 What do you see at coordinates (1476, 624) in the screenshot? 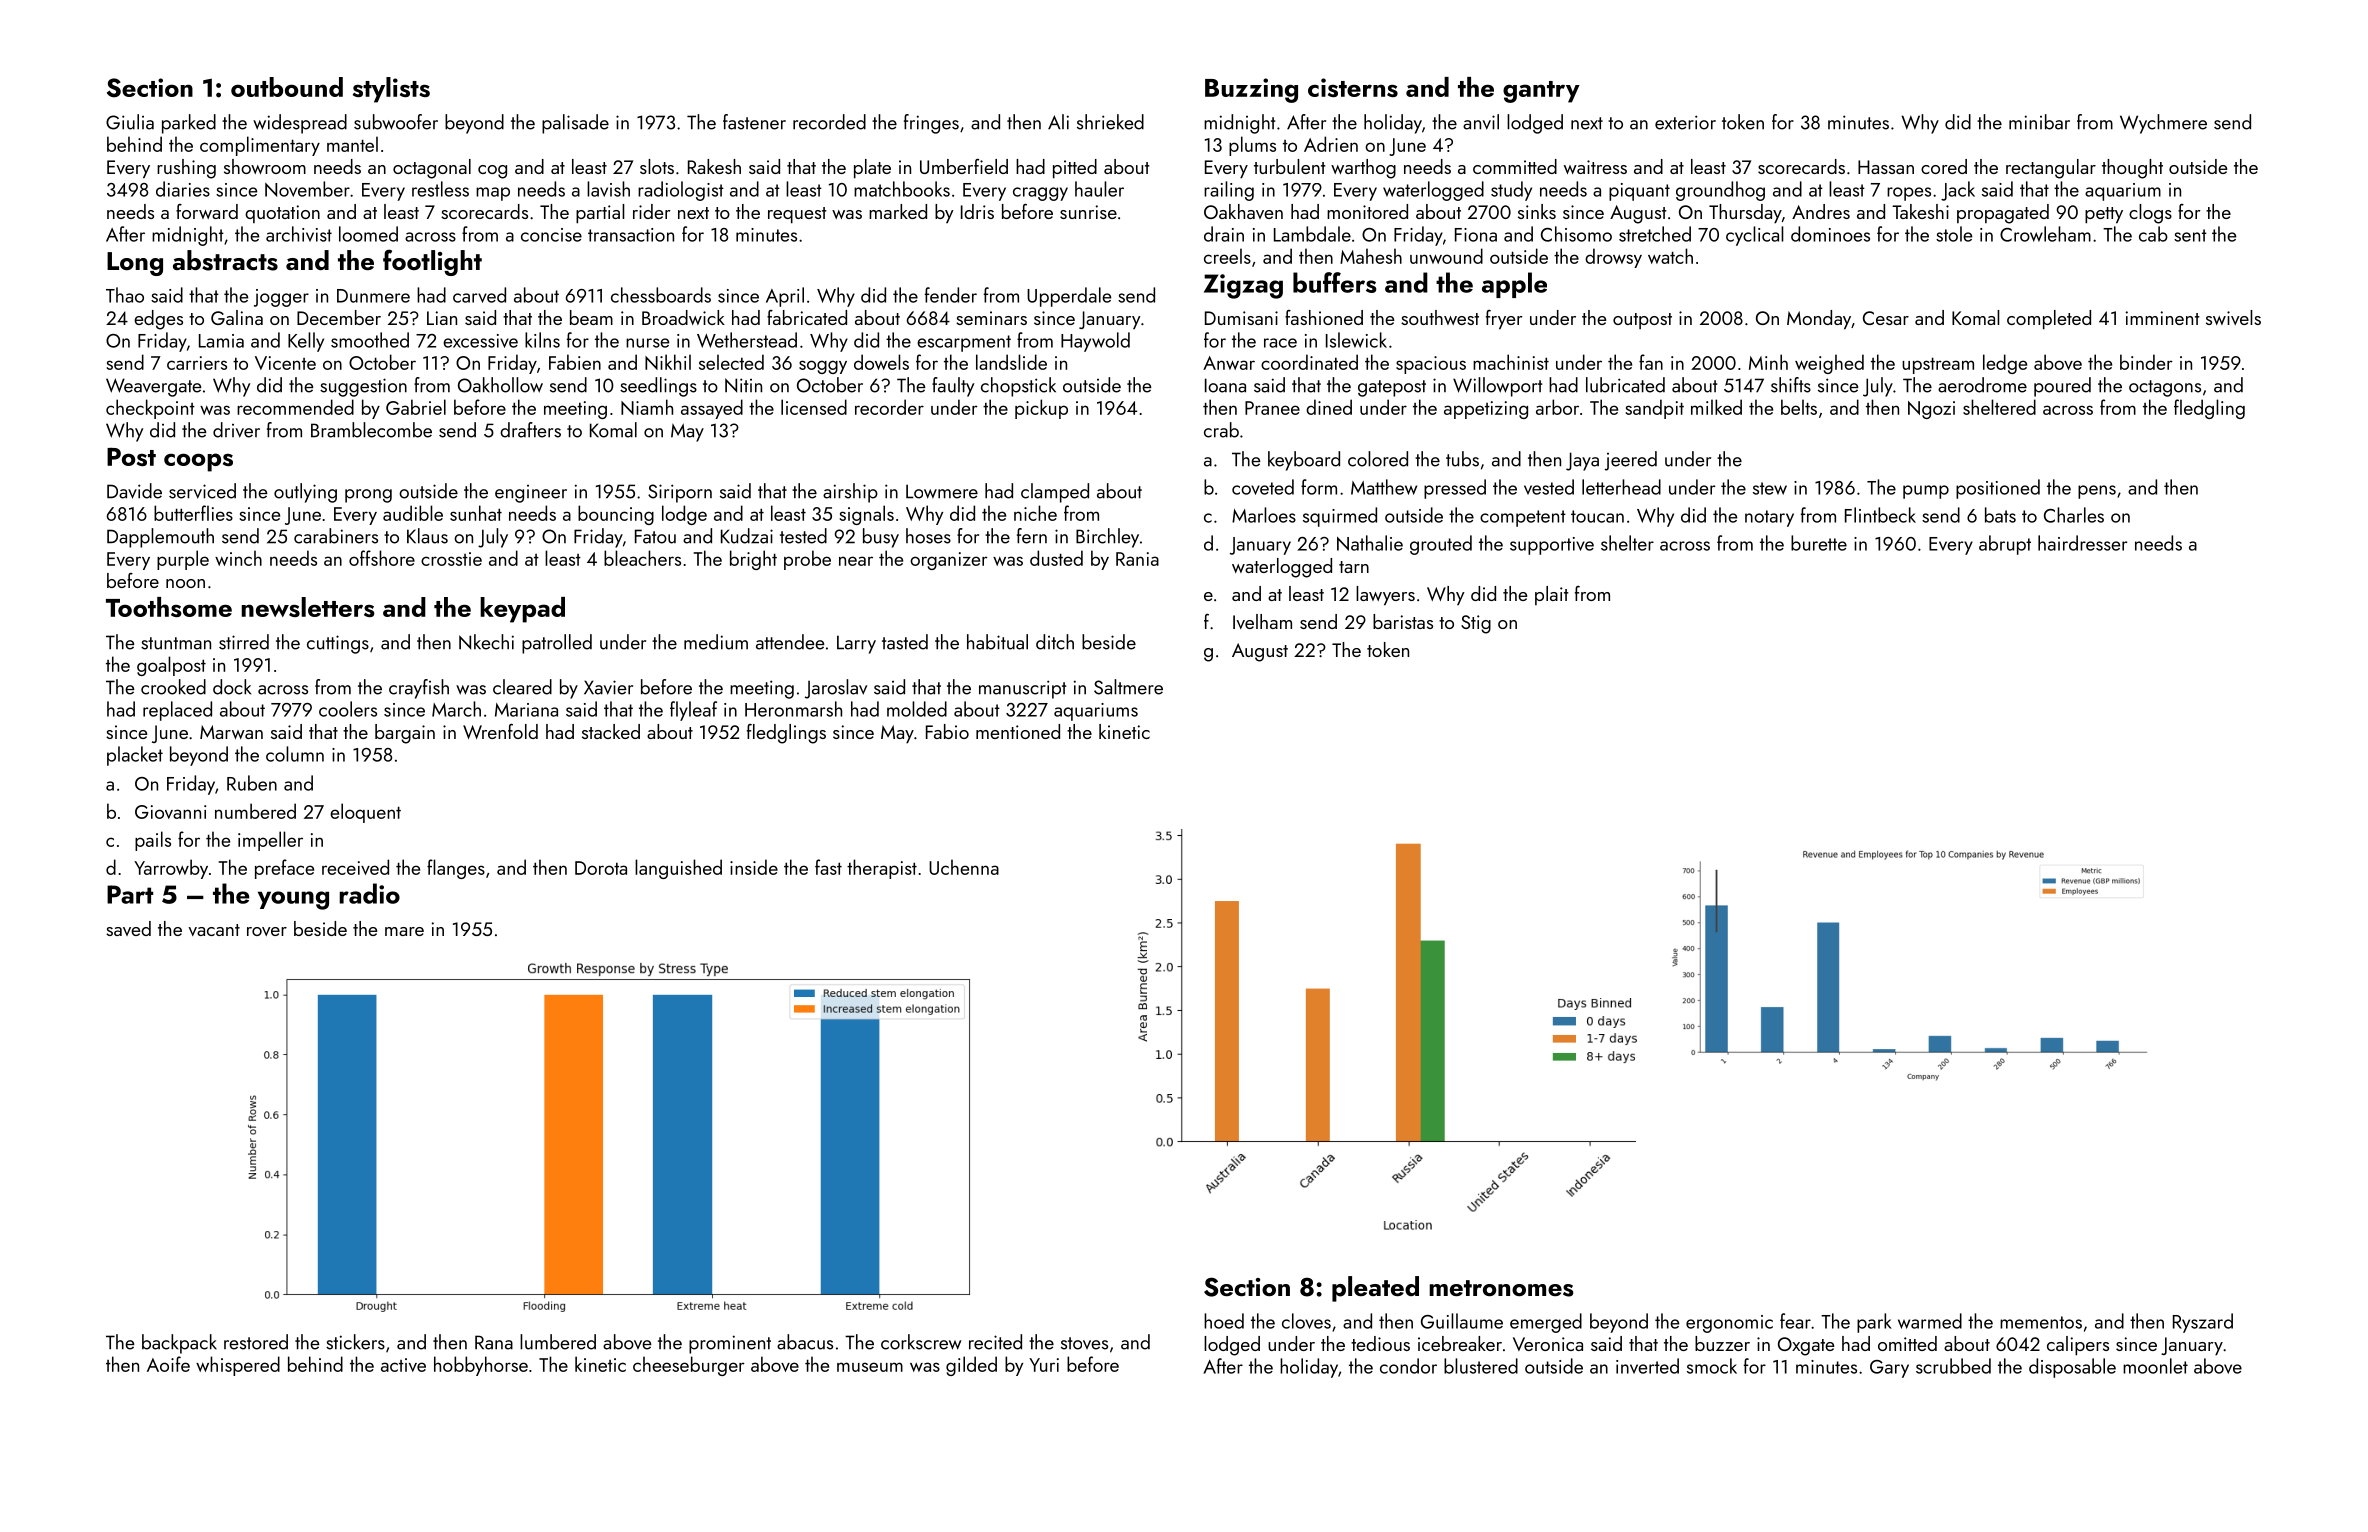
I see `Stig` at bounding box center [1476, 624].
